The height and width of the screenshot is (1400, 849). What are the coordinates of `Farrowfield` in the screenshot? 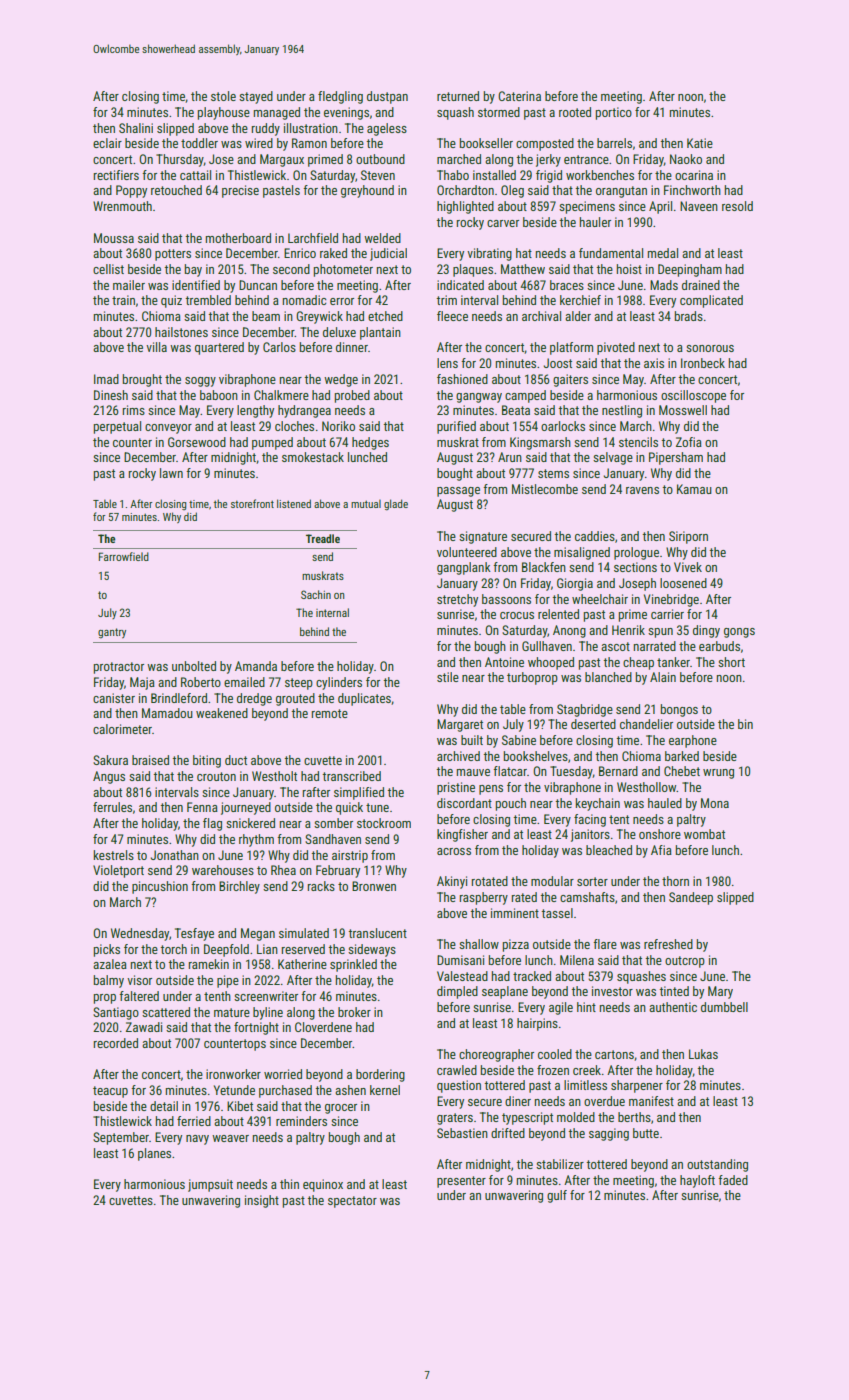 It's located at (124, 556).
